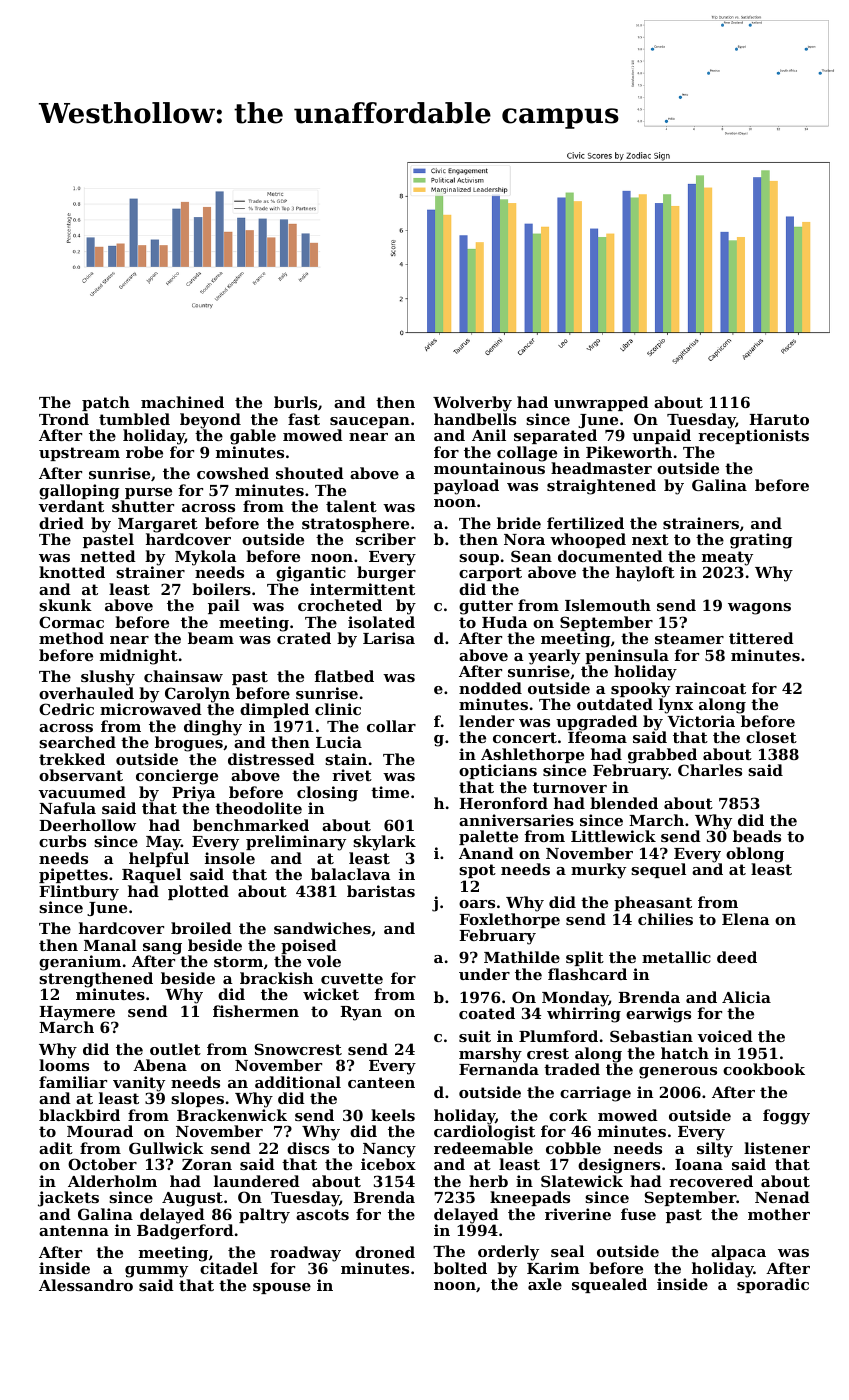 This document has height=1400, width=849. What do you see at coordinates (296, 843) in the document?
I see `preliminary` at bounding box center [296, 843].
